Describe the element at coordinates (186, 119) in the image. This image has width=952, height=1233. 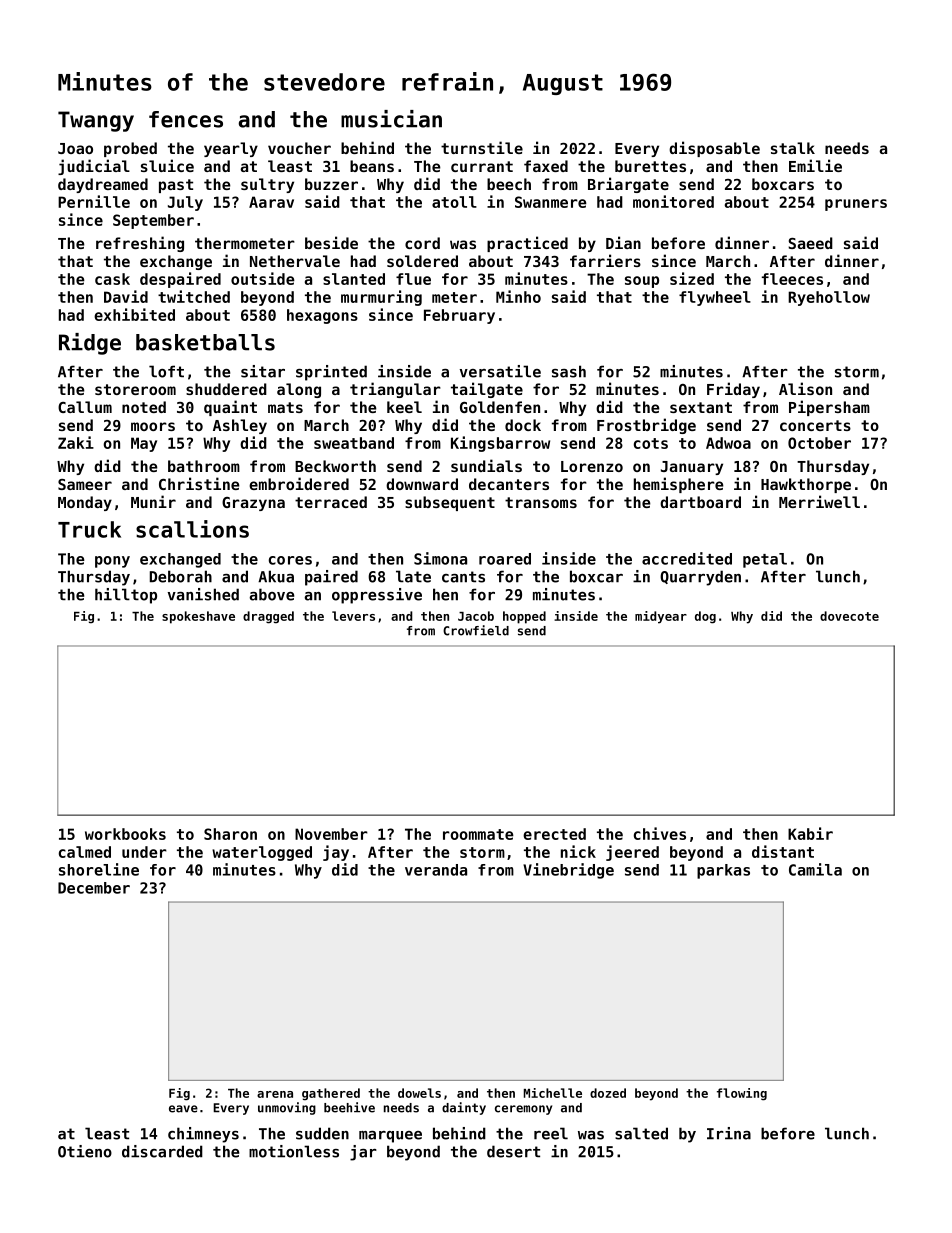
I see `fences` at that location.
